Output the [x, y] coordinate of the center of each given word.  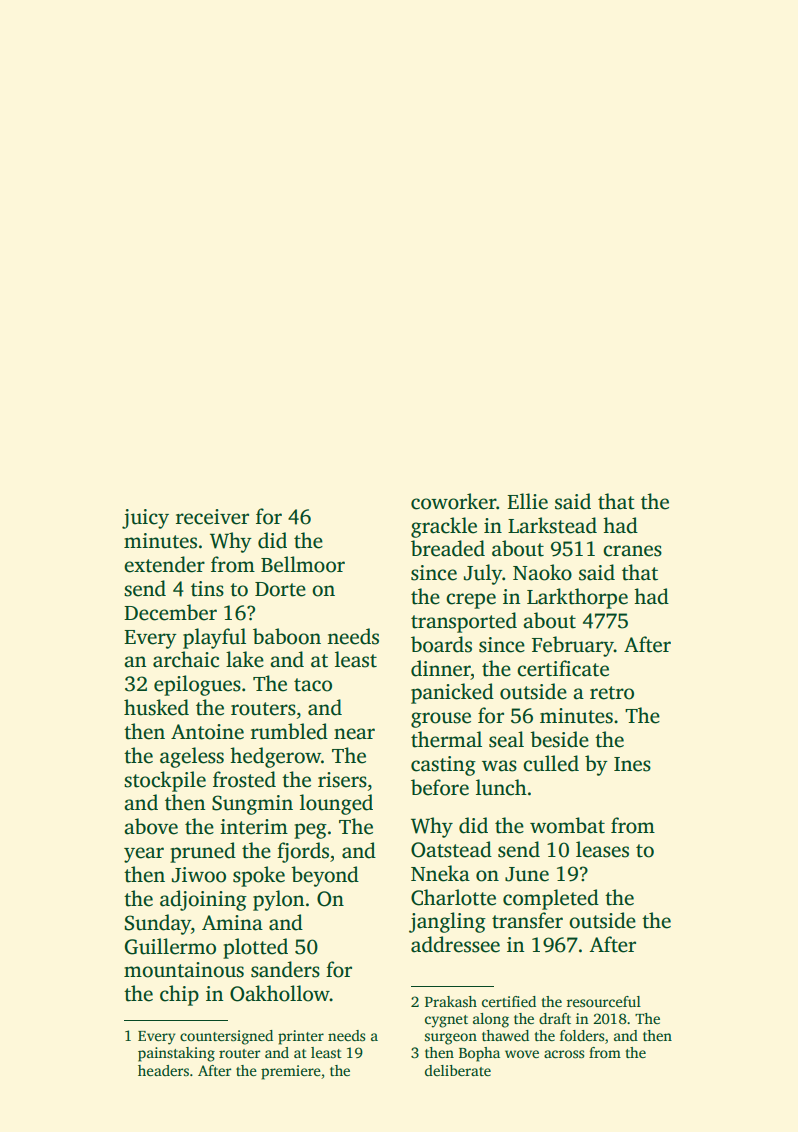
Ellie [527, 501]
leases [602, 849]
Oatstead [451, 849]
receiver [212, 517]
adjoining [203, 900]
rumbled [289, 731]
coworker [453, 501]
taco [313, 685]
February [573, 646]
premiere [291, 1072]
